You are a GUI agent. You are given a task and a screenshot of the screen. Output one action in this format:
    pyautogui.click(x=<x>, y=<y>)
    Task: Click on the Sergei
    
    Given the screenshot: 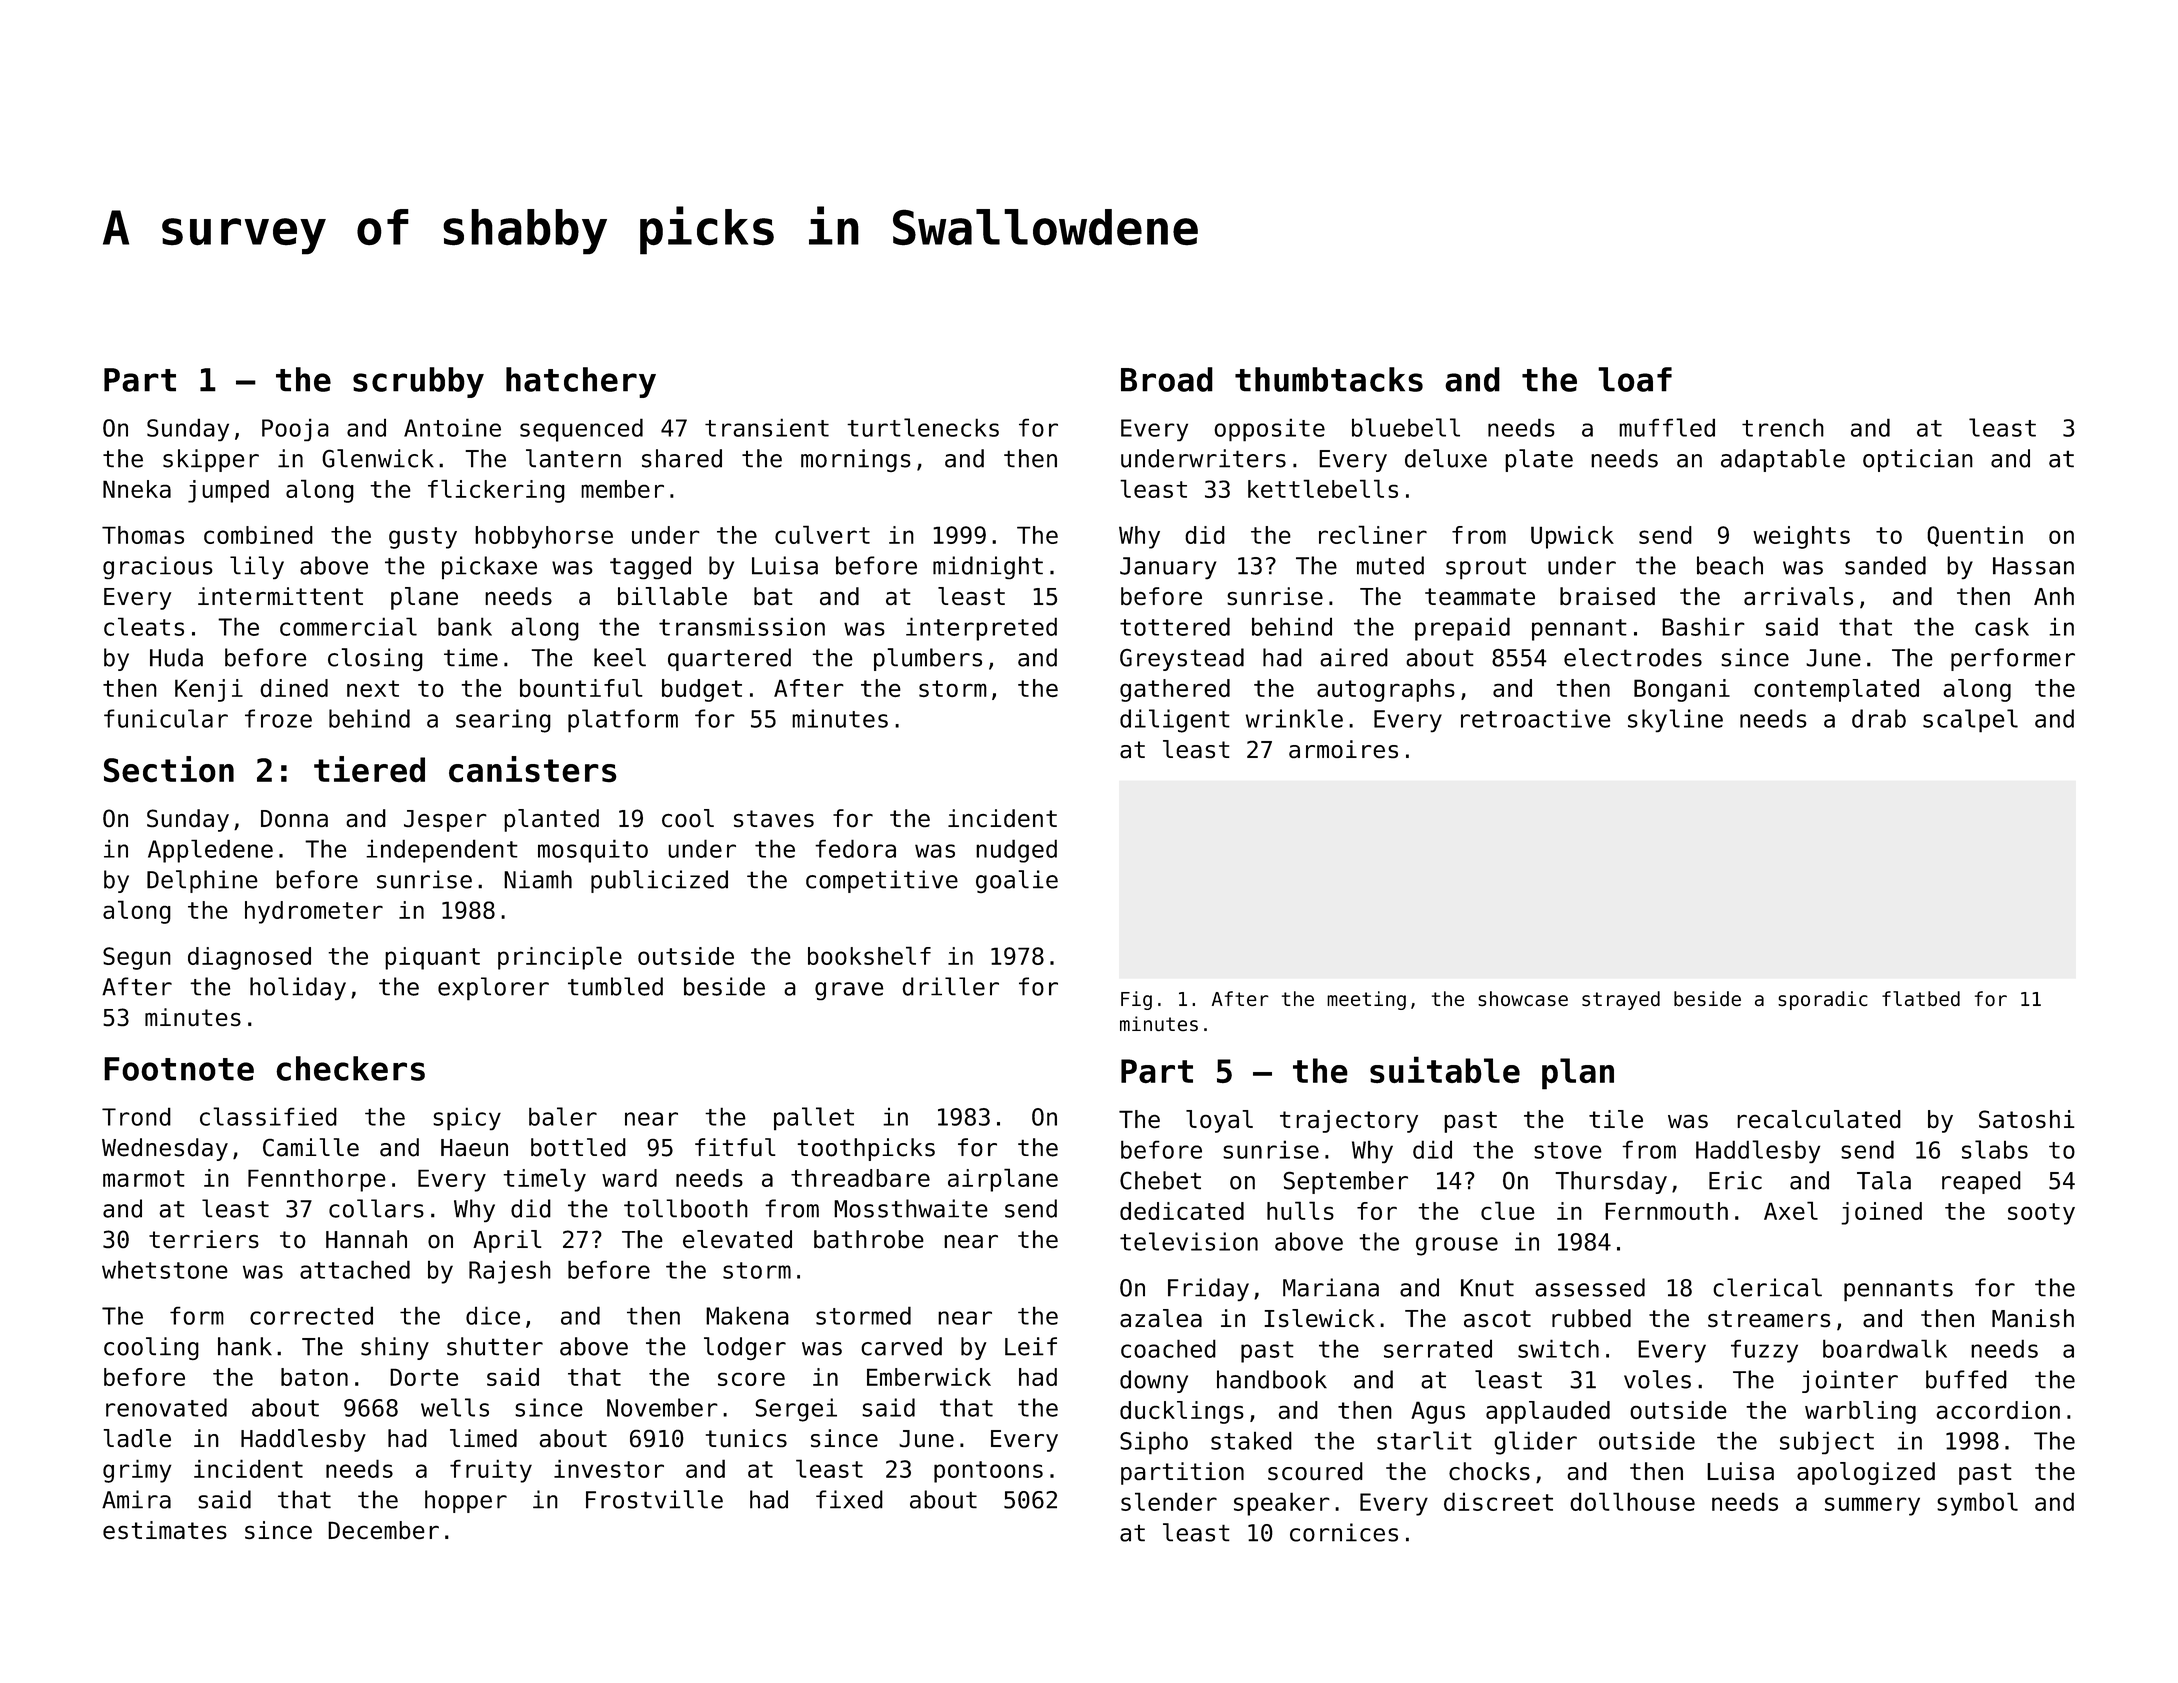 What is the action you would take?
    pyautogui.click(x=796, y=1410)
